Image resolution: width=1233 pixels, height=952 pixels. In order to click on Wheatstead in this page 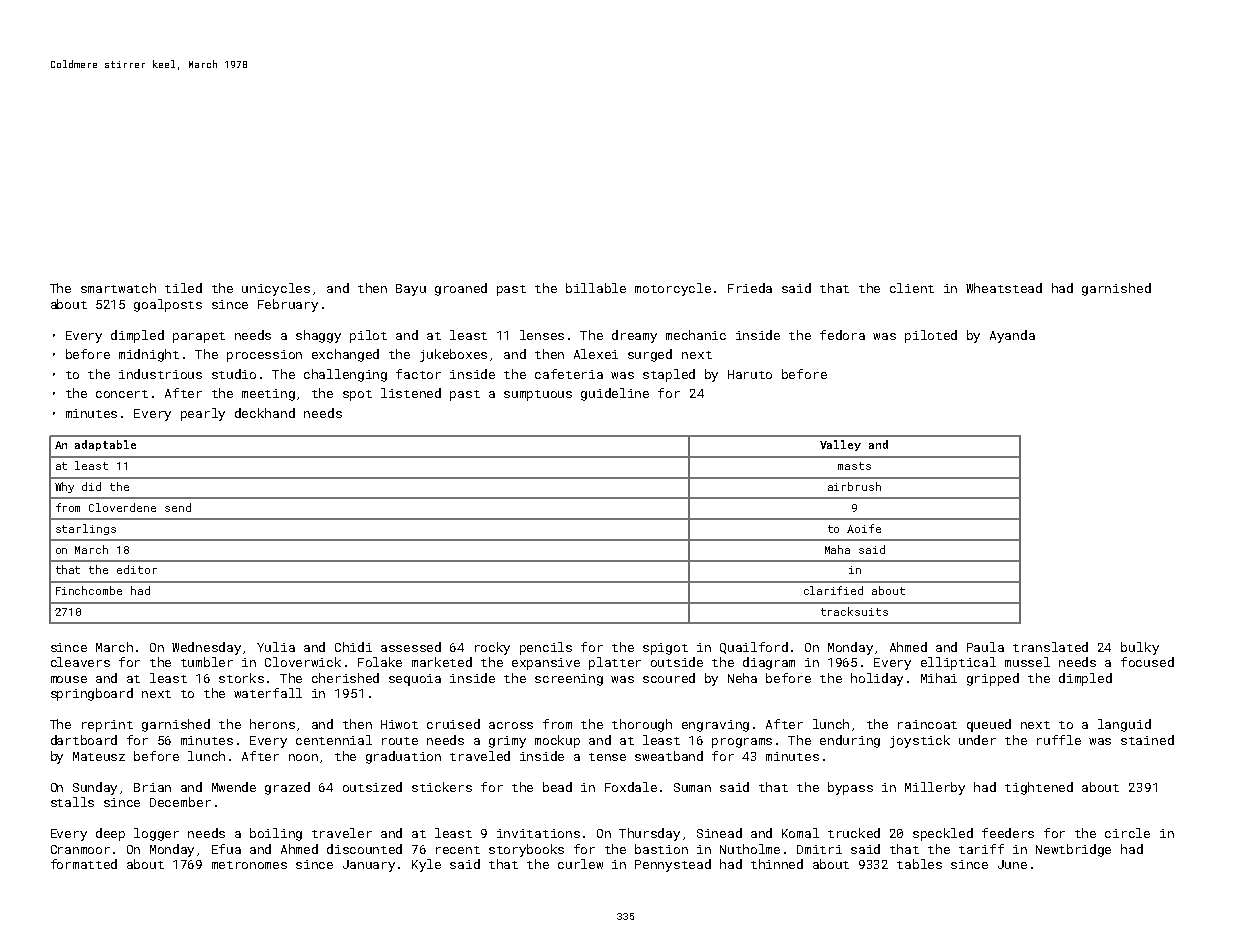, I will do `click(1004, 288)`.
